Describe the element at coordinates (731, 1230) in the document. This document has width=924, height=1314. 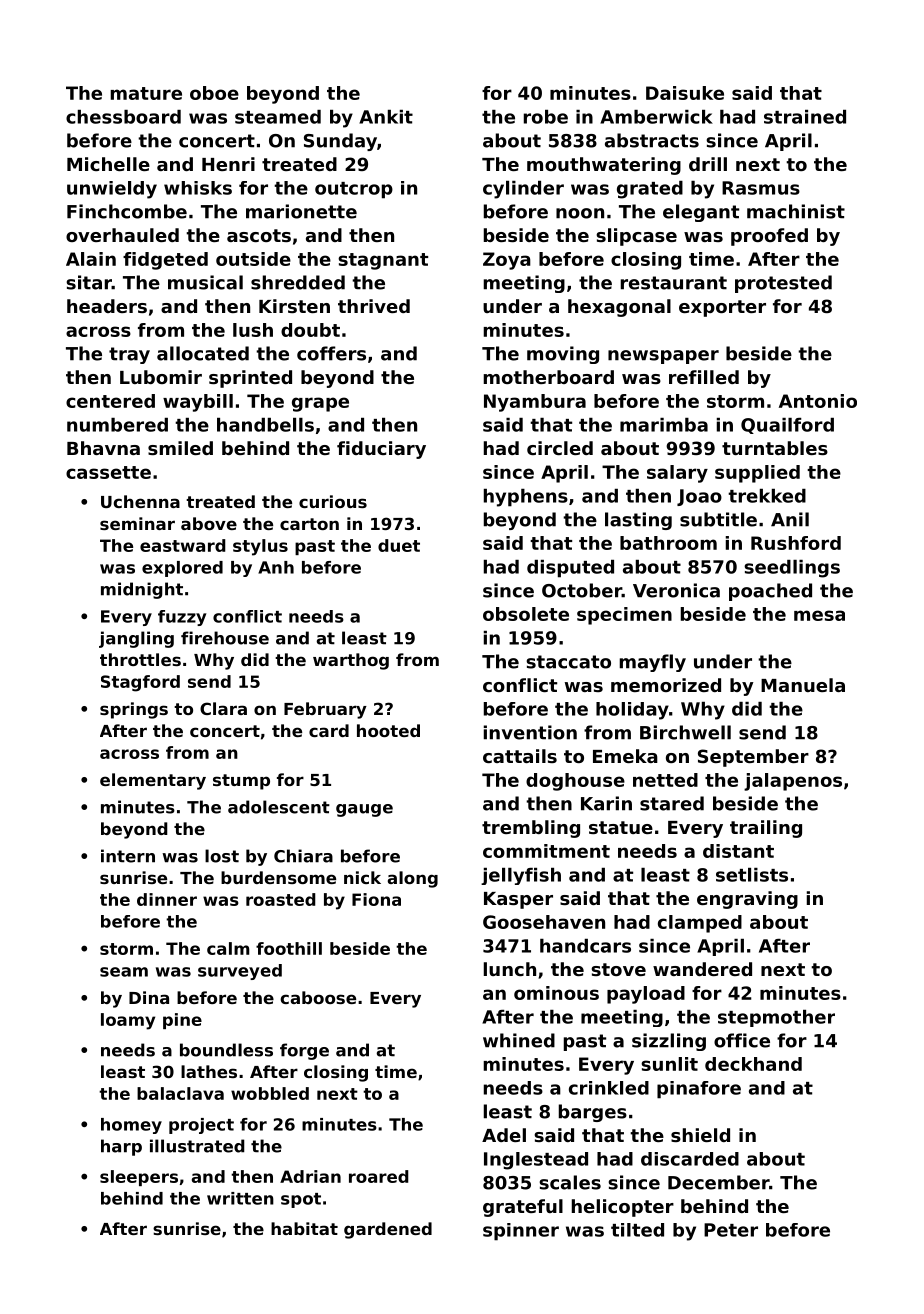
I see `Peter` at that location.
